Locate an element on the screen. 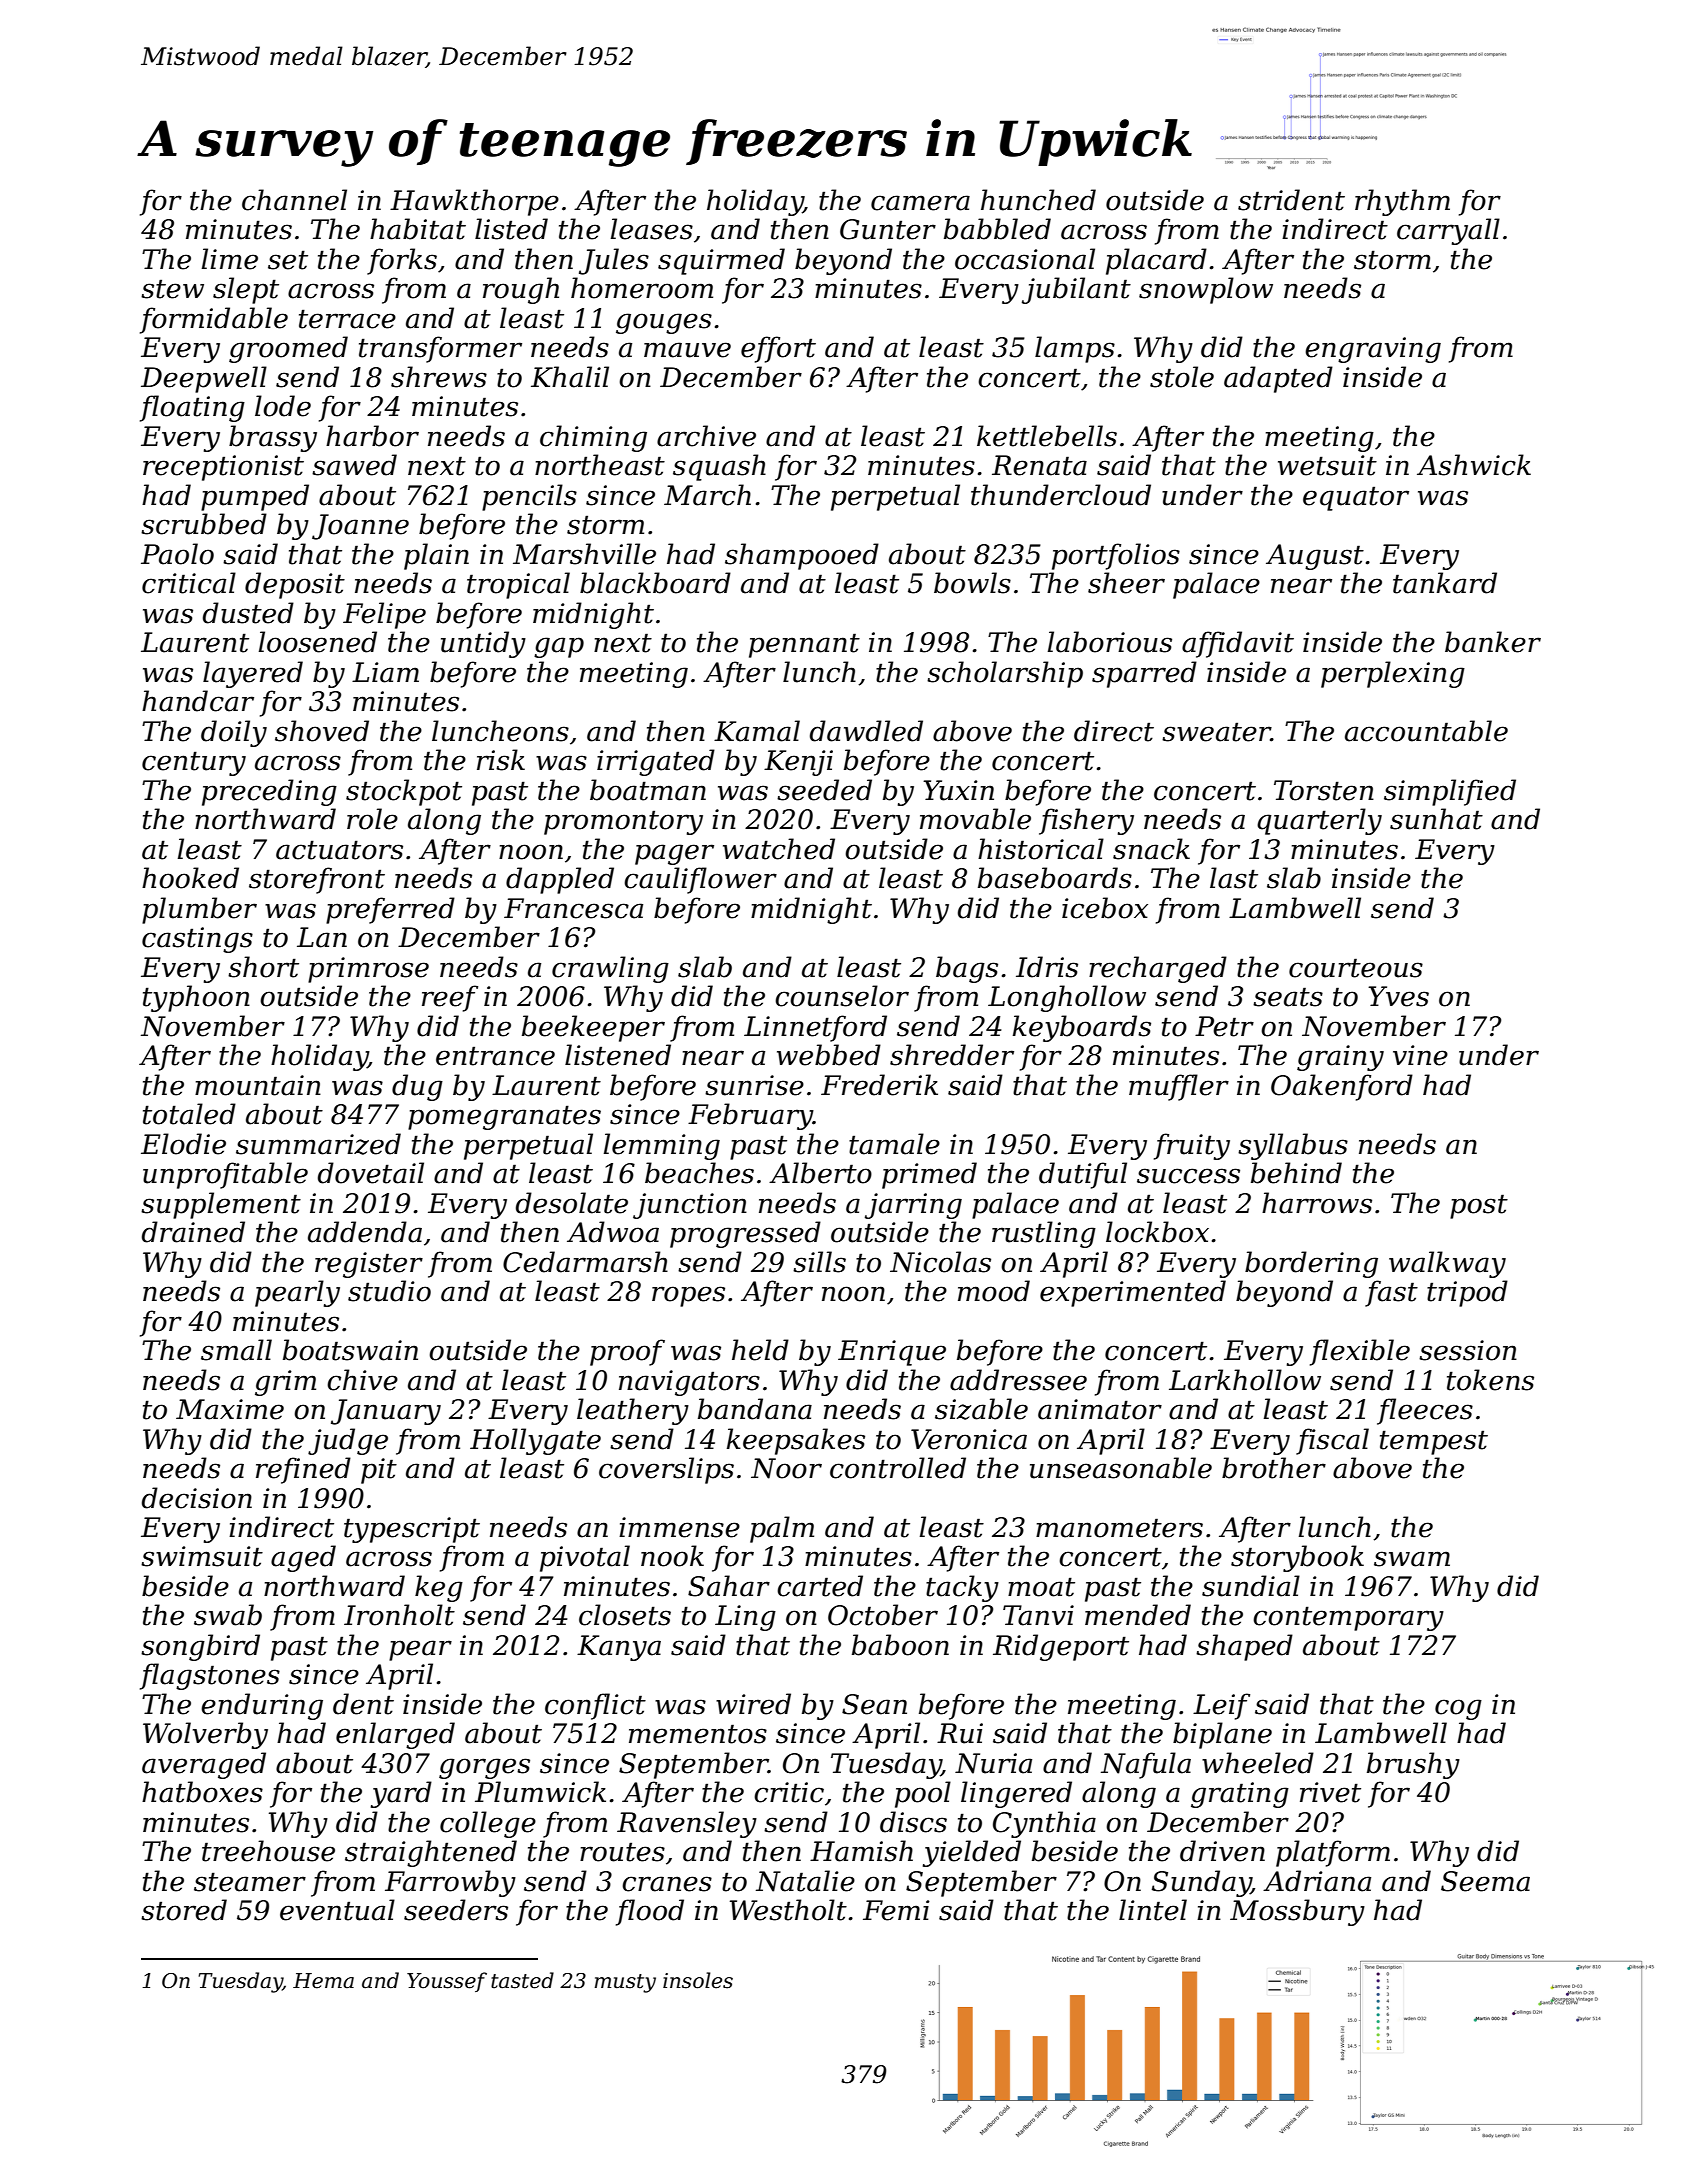  mood is located at coordinates (994, 1291).
